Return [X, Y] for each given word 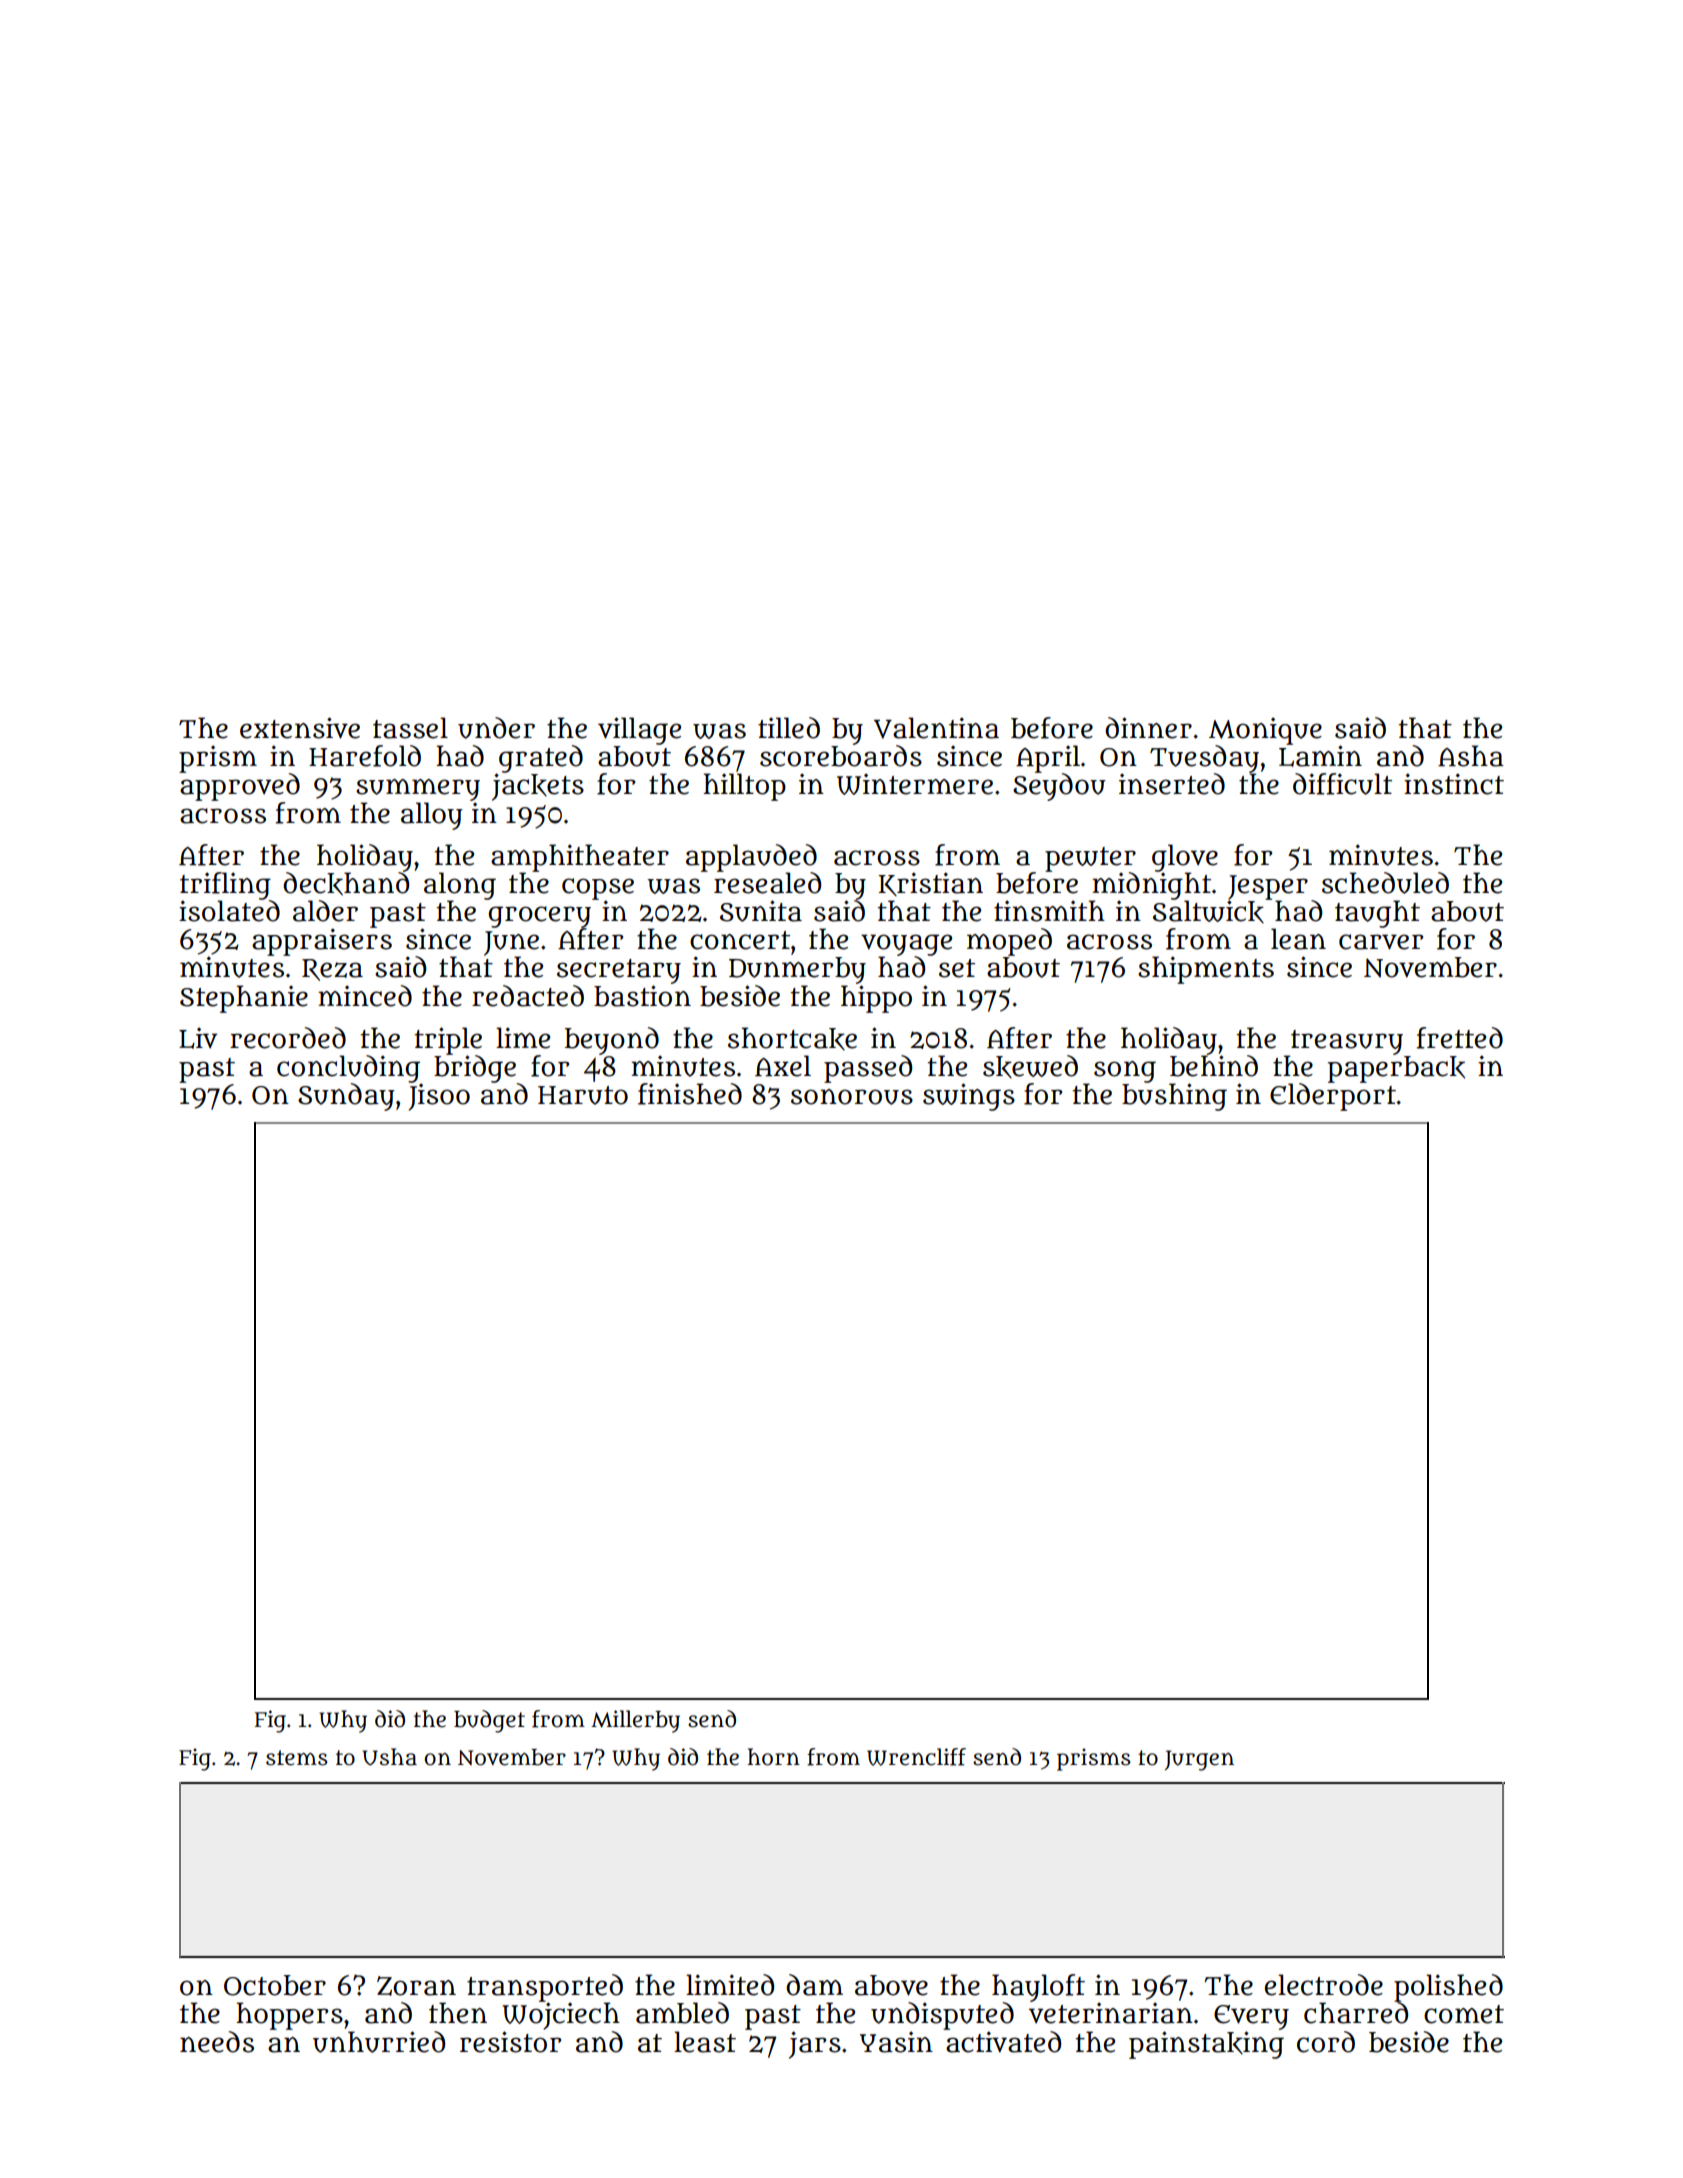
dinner [1148, 728]
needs [217, 2042]
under [496, 728]
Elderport [1333, 1097]
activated [1003, 2042]
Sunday [346, 1097]
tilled [789, 728]
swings [969, 1097]
